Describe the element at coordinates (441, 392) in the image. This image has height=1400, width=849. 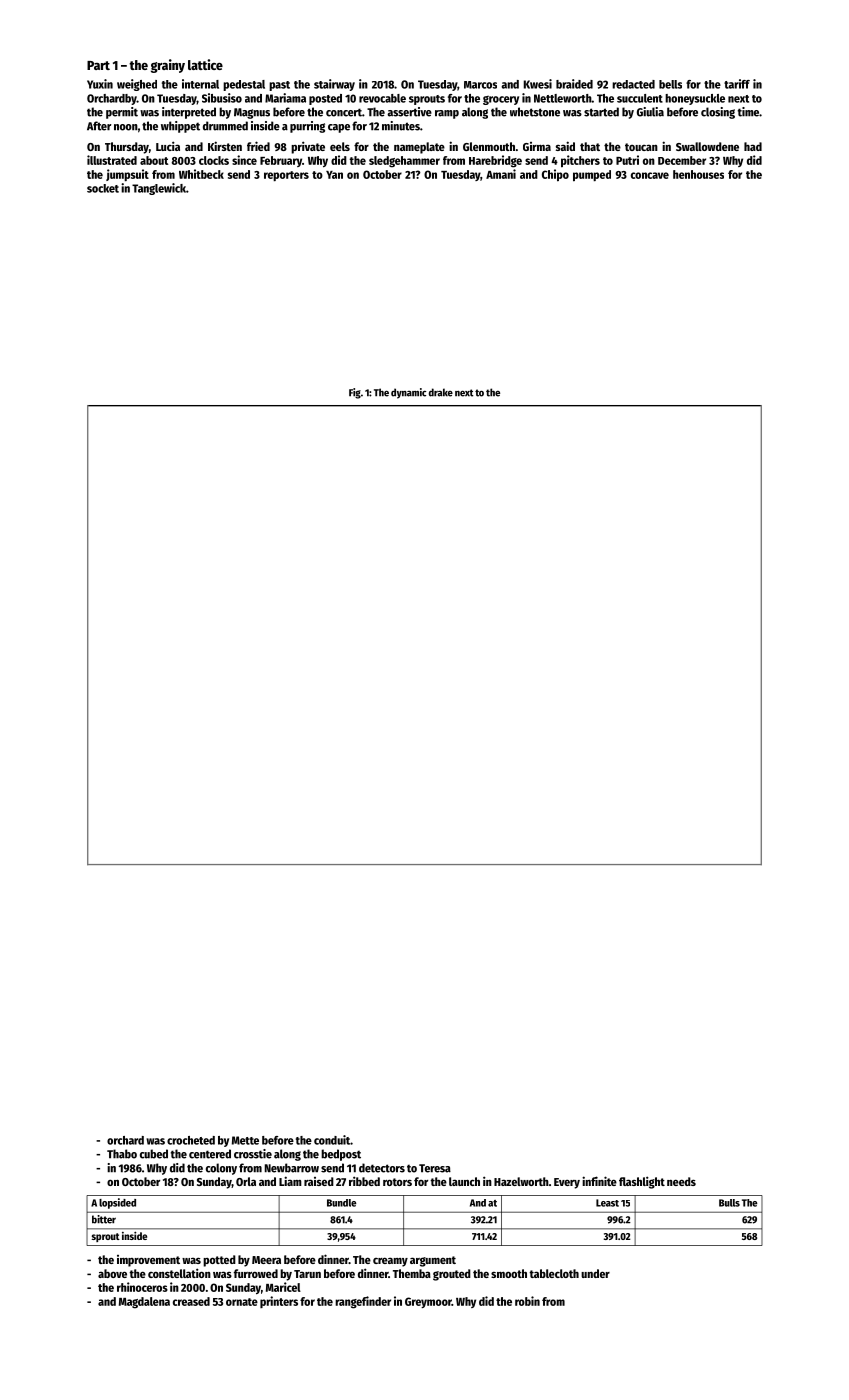
I see `drake` at that location.
